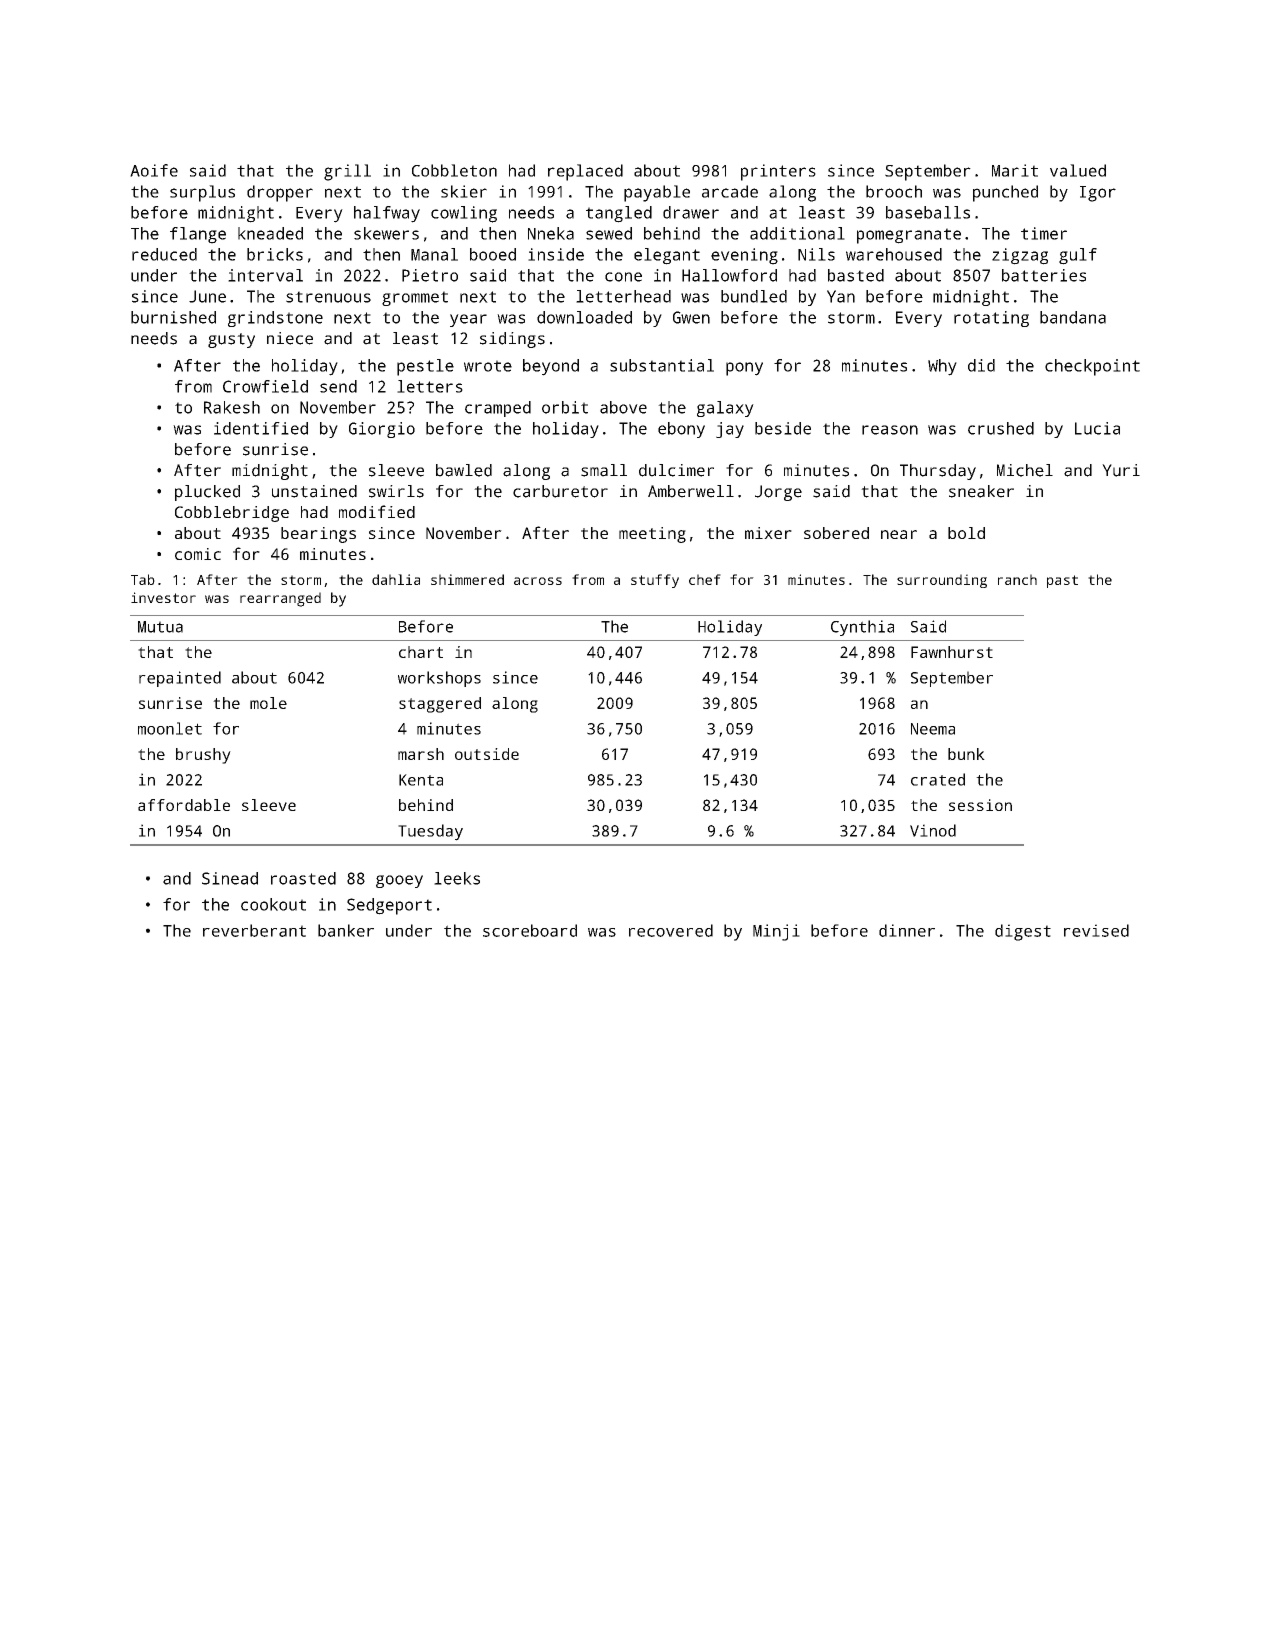 The width and height of the screenshot is (1273, 1647). I want to click on replaced, so click(585, 172).
